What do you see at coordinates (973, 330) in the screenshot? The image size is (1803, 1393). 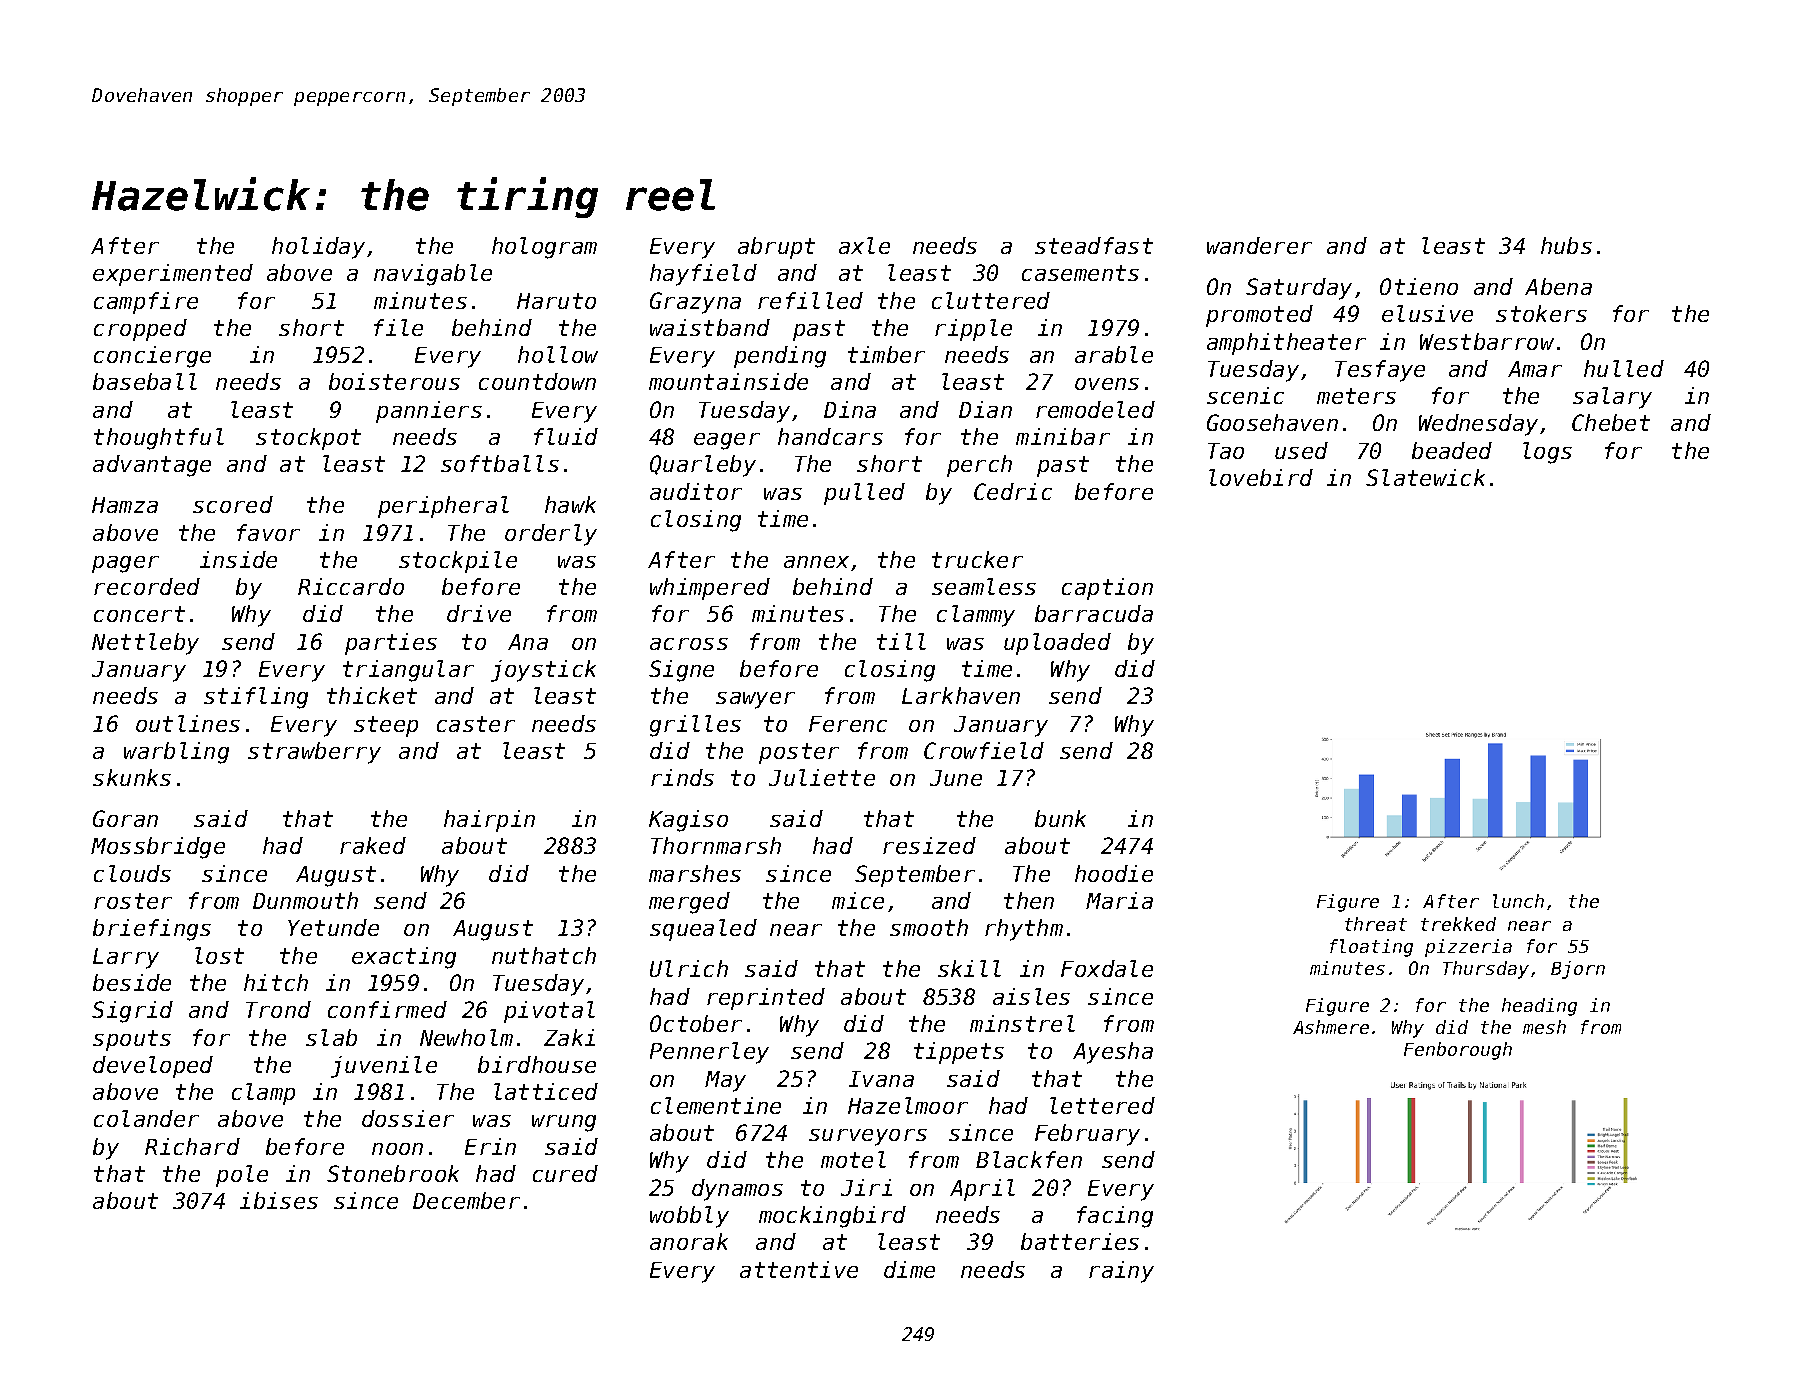 I see `ripple` at bounding box center [973, 330].
